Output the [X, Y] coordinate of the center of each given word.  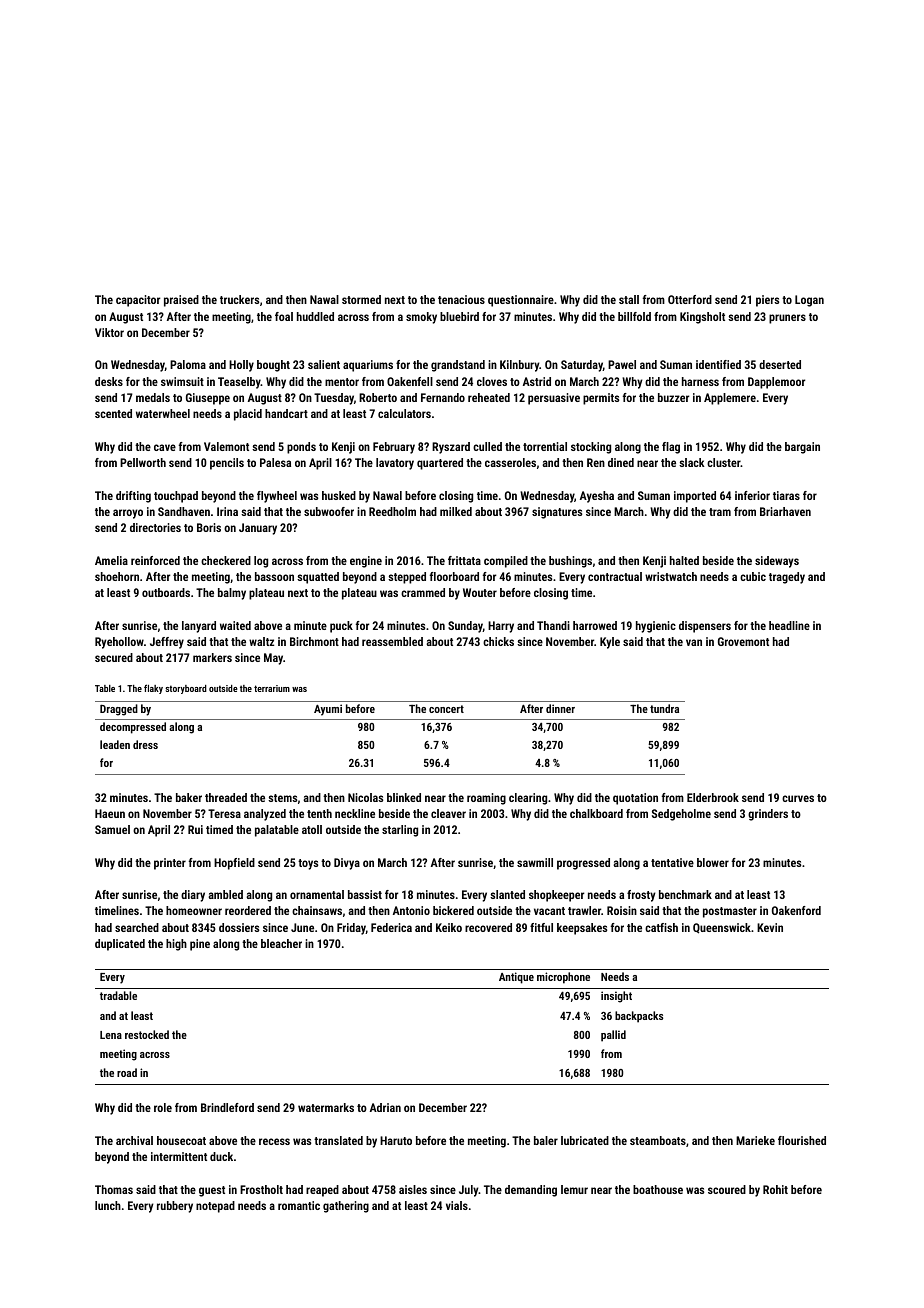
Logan [809, 301]
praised [181, 301]
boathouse [658, 1189]
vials [457, 1205]
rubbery [175, 1207]
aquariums [368, 366]
